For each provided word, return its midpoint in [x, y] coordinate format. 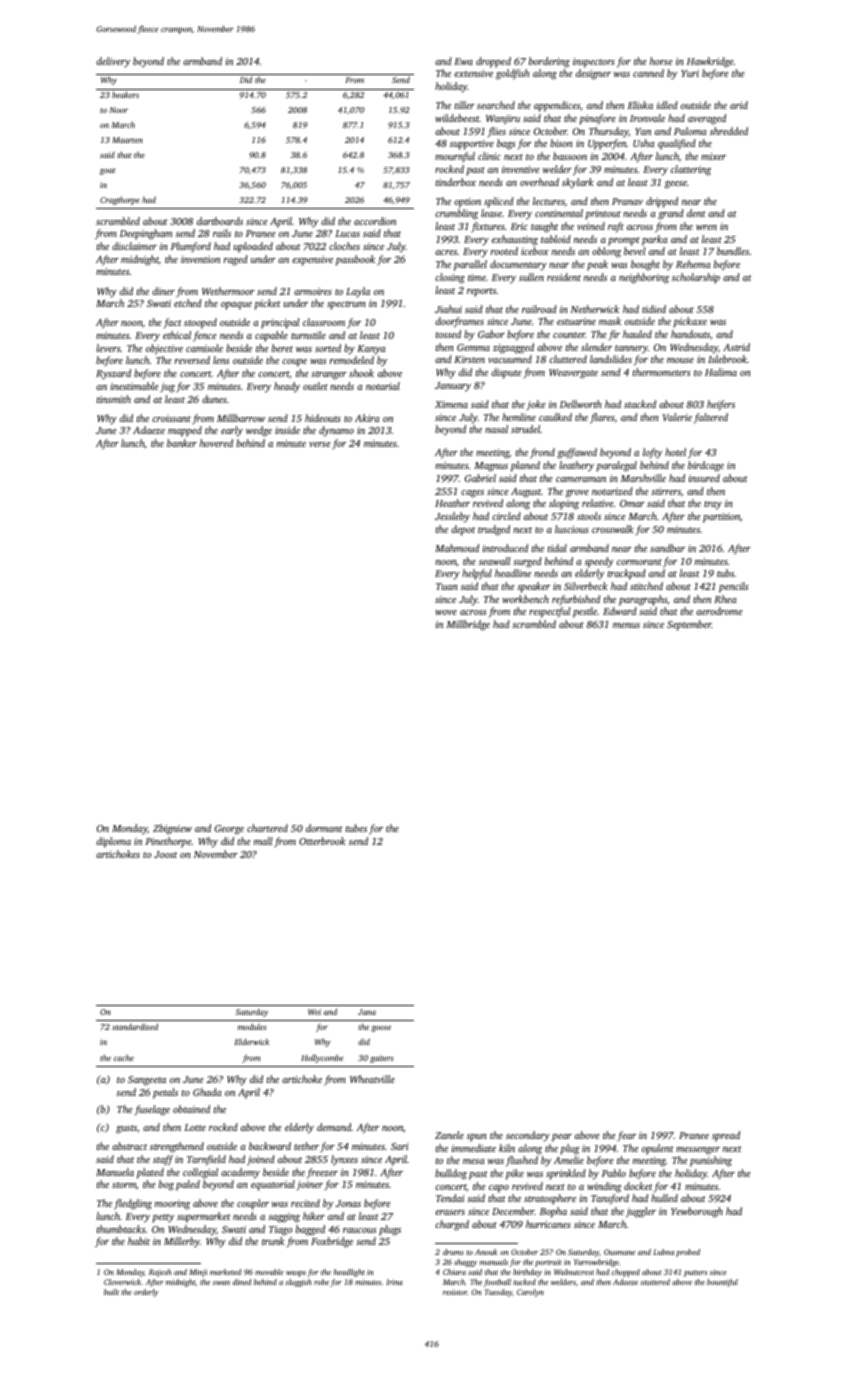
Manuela [115, 1172]
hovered [216, 443]
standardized [135, 1026]
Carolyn [530, 1293]
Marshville [643, 478]
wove [446, 612]
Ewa [463, 61]
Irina [394, 1282]
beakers [125, 94]
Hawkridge [710, 62]
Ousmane [619, 1252]
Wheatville [372, 1079]
